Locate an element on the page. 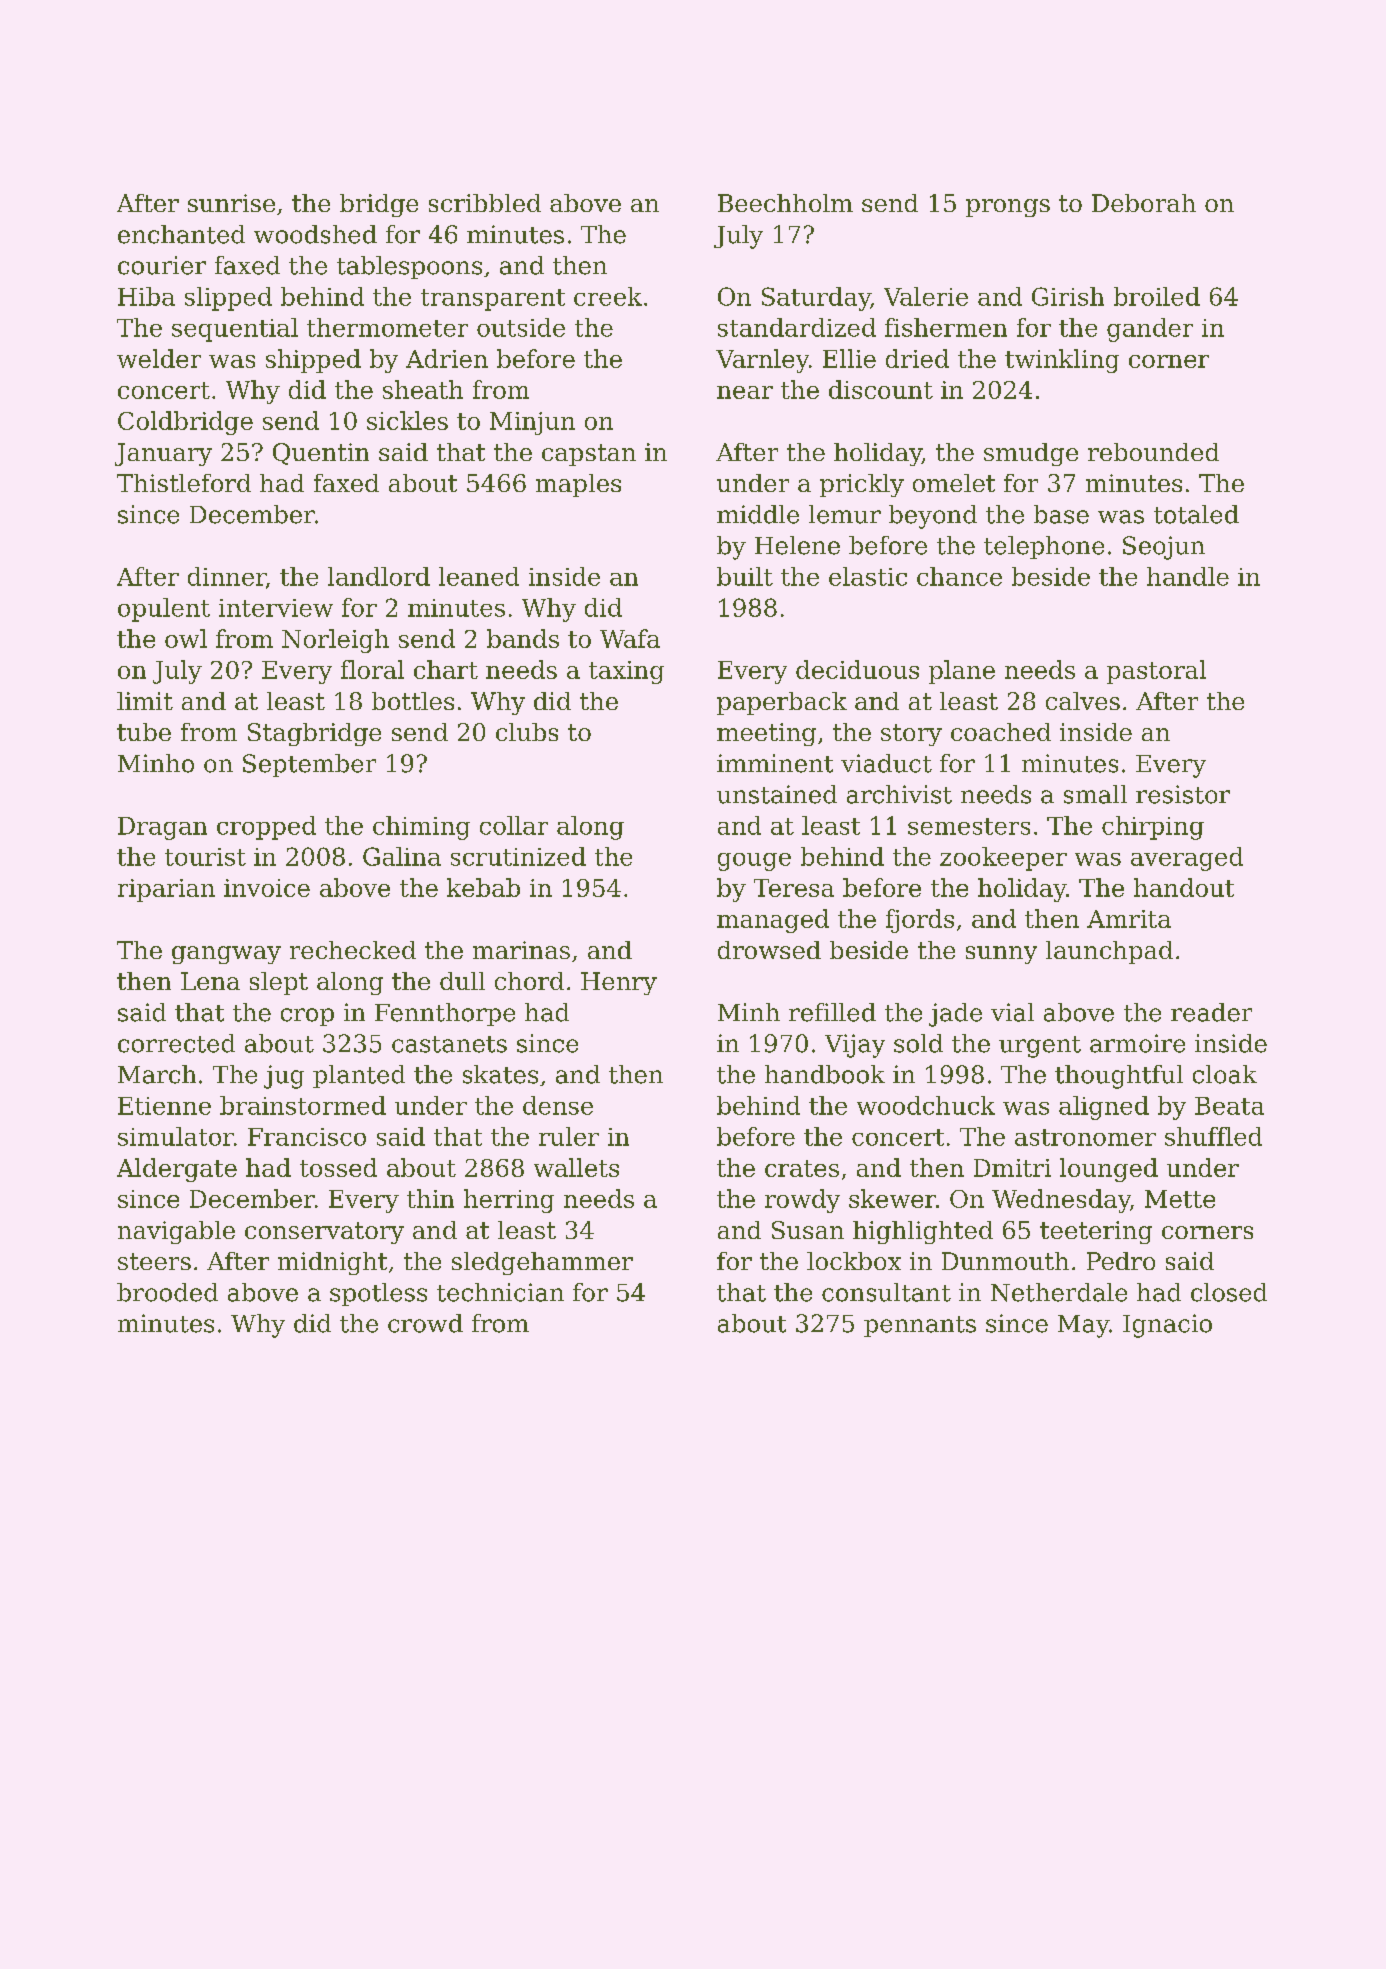  handout is located at coordinates (1184, 887).
